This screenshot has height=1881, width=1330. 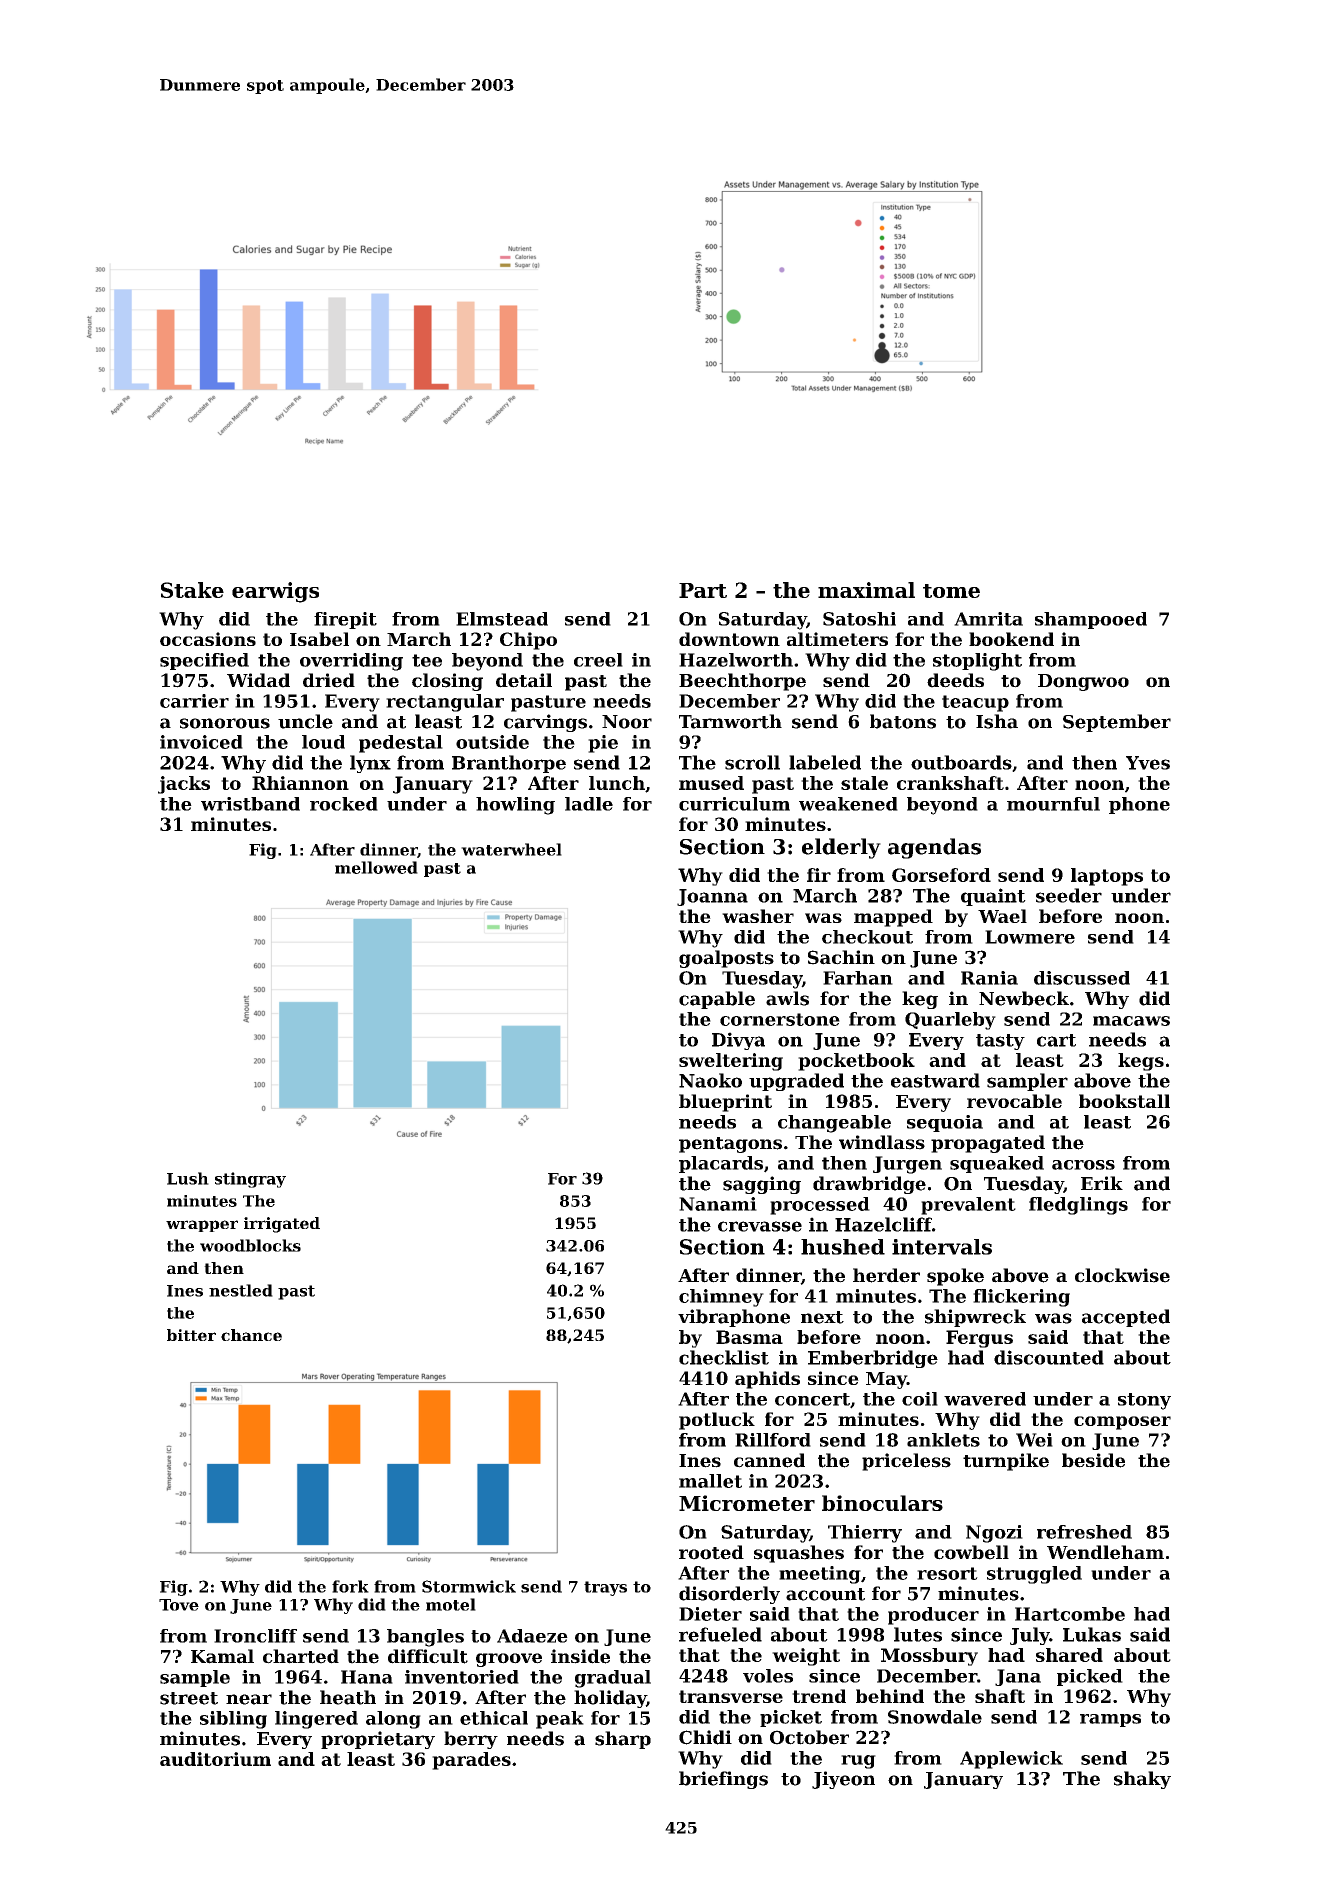 What do you see at coordinates (1144, 1401) in the screenshot?
I see `stony` at bounding box center [1144, 1401].
